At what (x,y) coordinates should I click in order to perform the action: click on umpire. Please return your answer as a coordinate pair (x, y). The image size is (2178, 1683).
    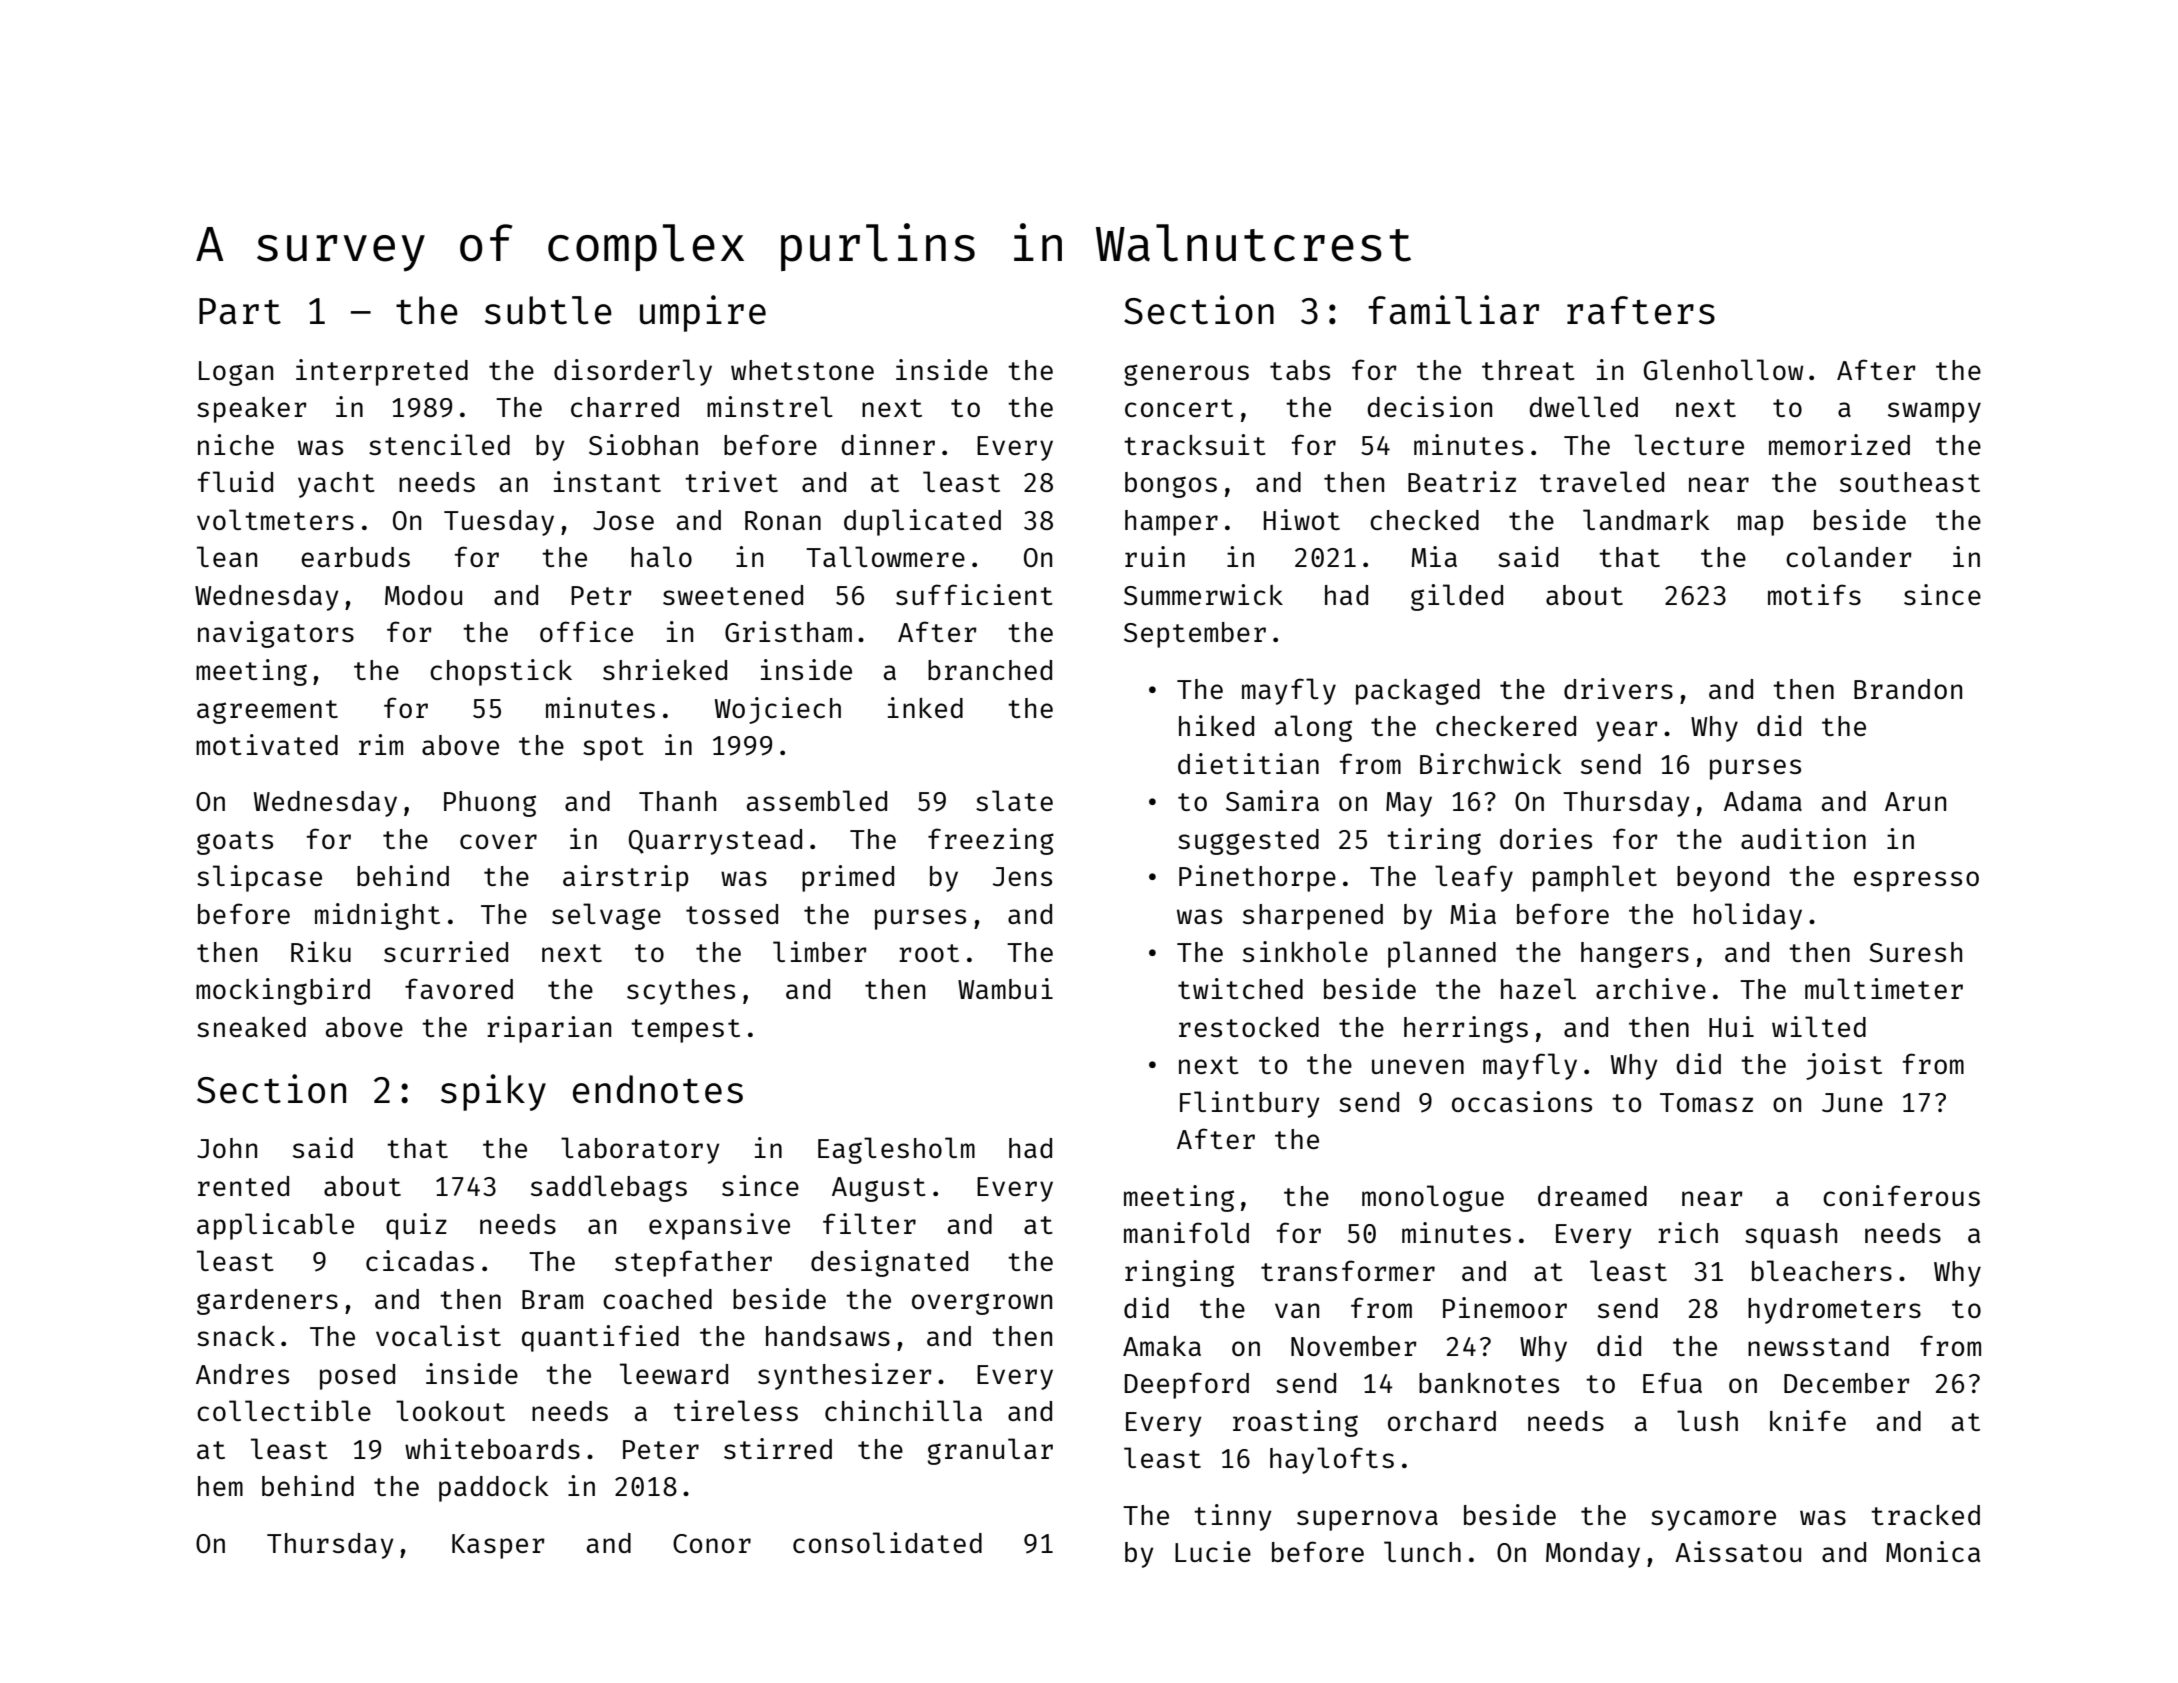
    Looking at the image, I should click on (703, 313).
